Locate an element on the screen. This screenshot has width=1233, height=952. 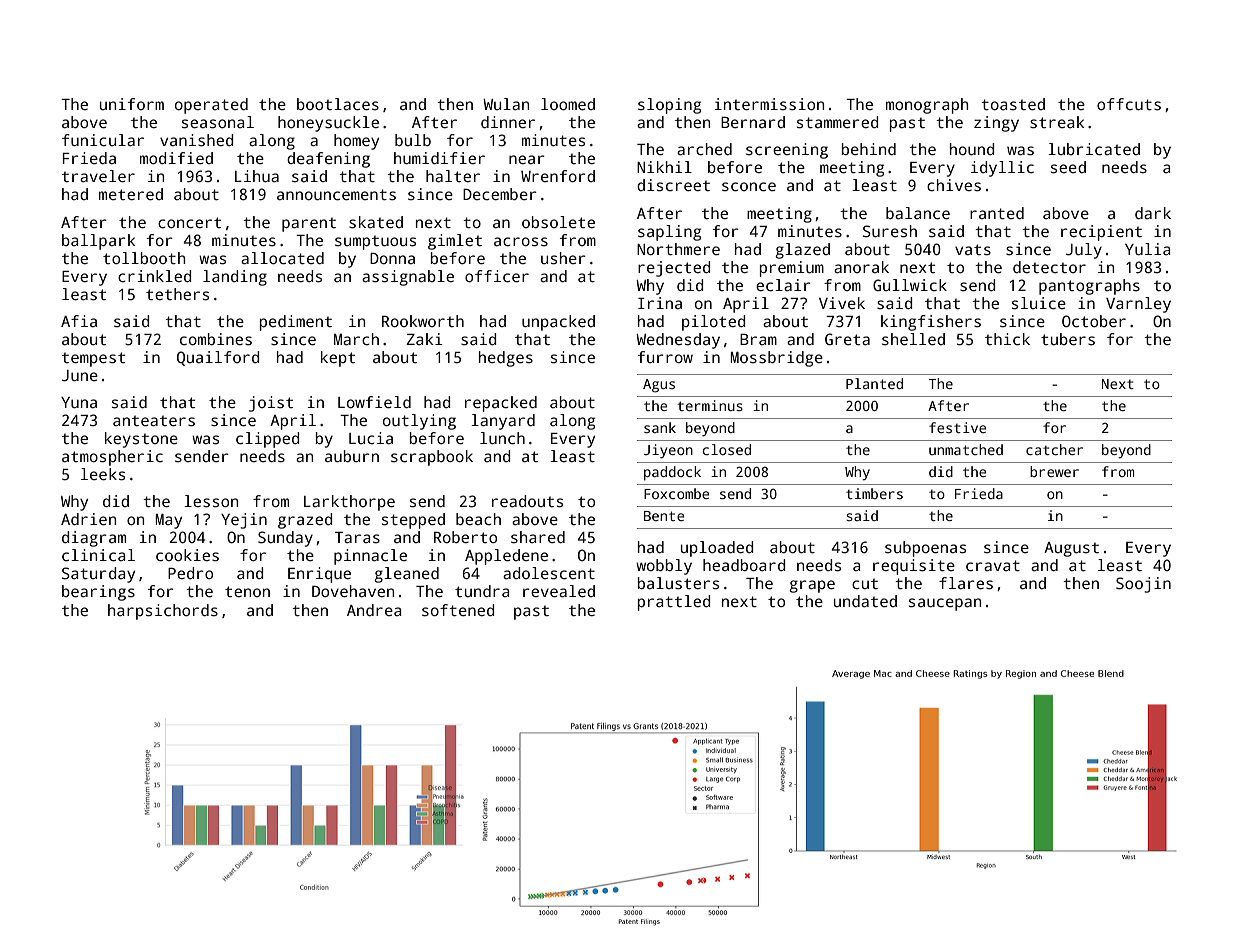
vats is located at coordinates (973, 250).
